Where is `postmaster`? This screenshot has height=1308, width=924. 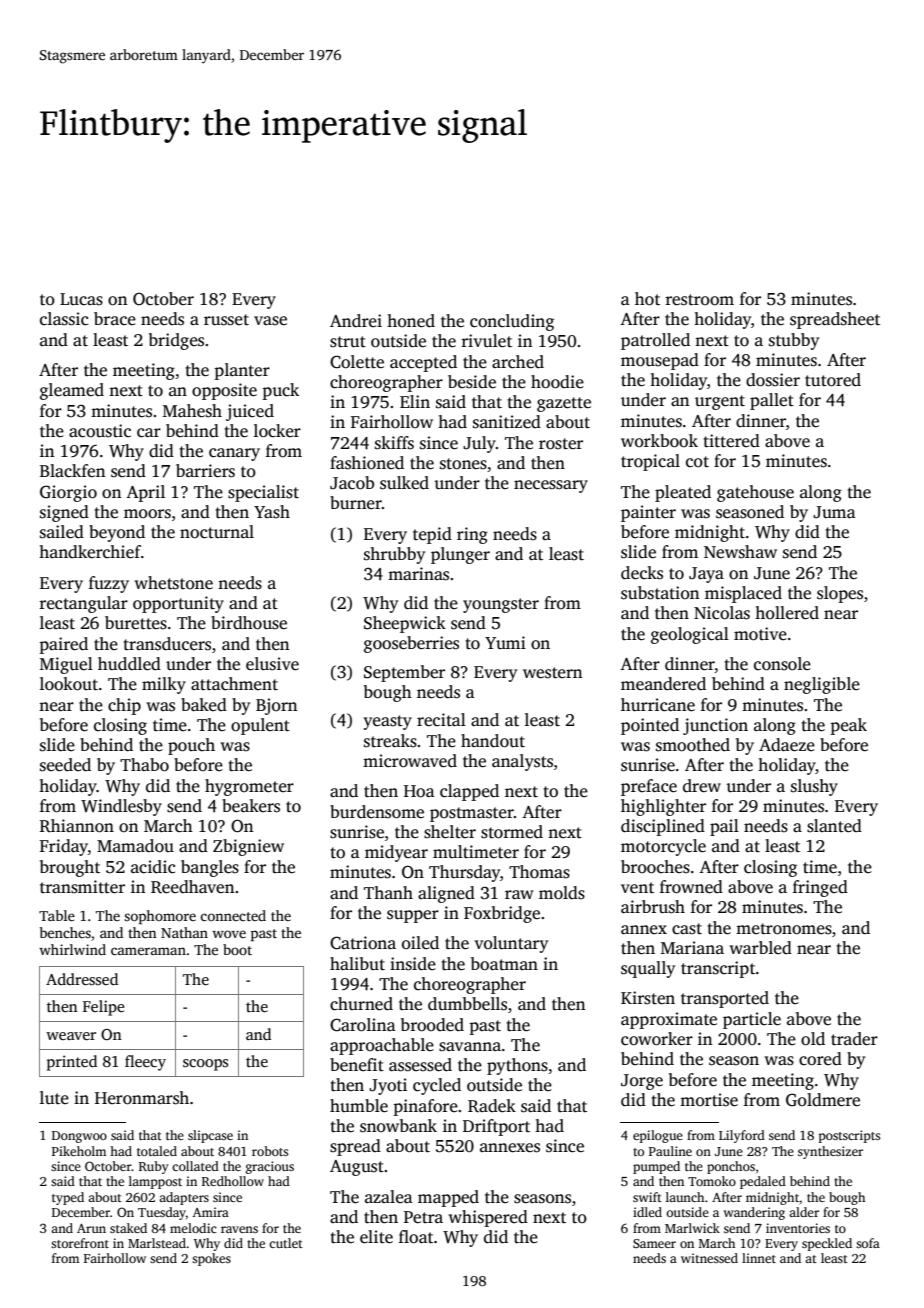
postmaster is located at coordinates (472, 814).
